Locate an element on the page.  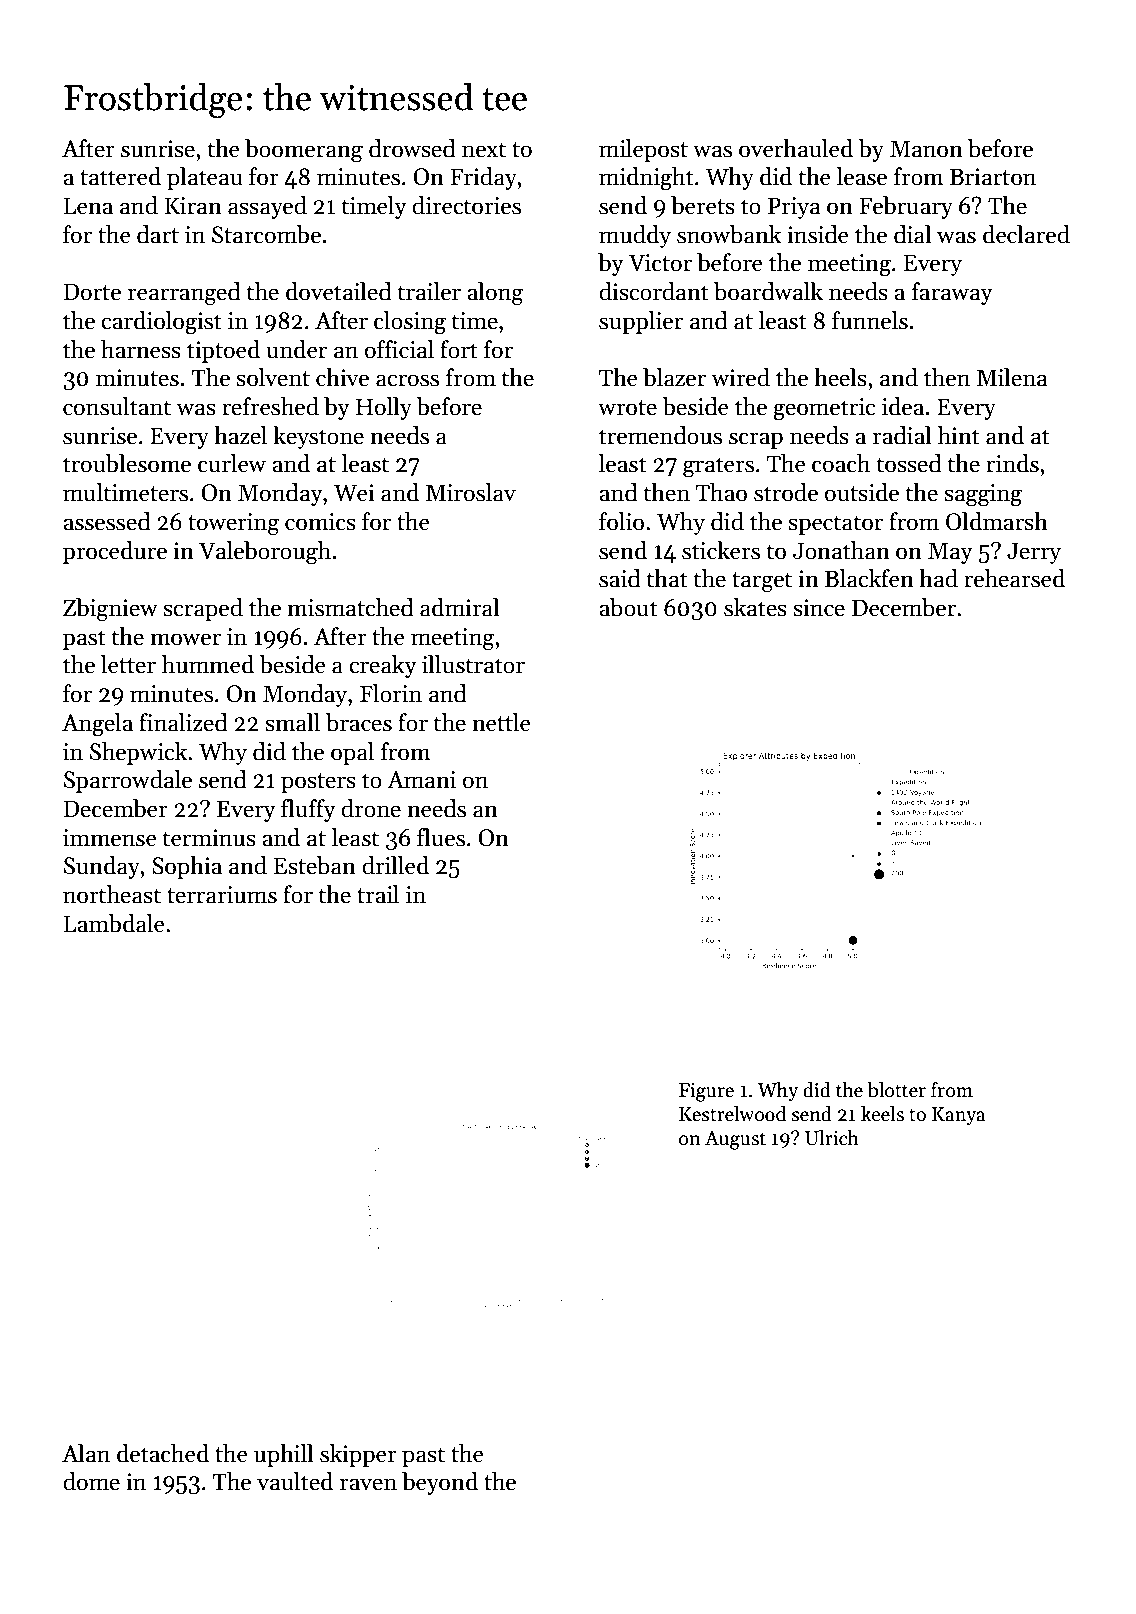
rinds is located at coordinates (1012, 463).
